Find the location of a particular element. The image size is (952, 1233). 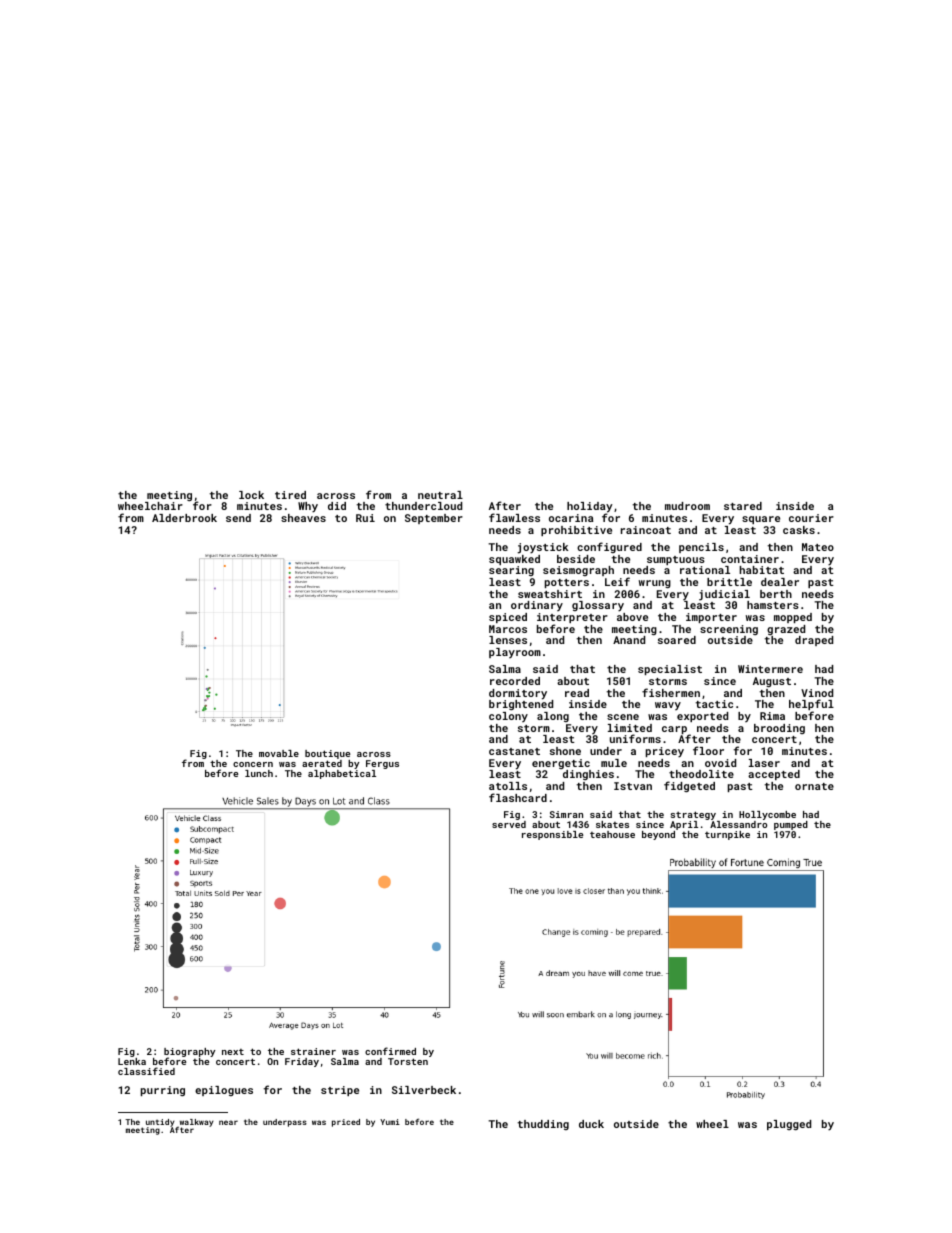

near is located at coordinates (228, 1122).
